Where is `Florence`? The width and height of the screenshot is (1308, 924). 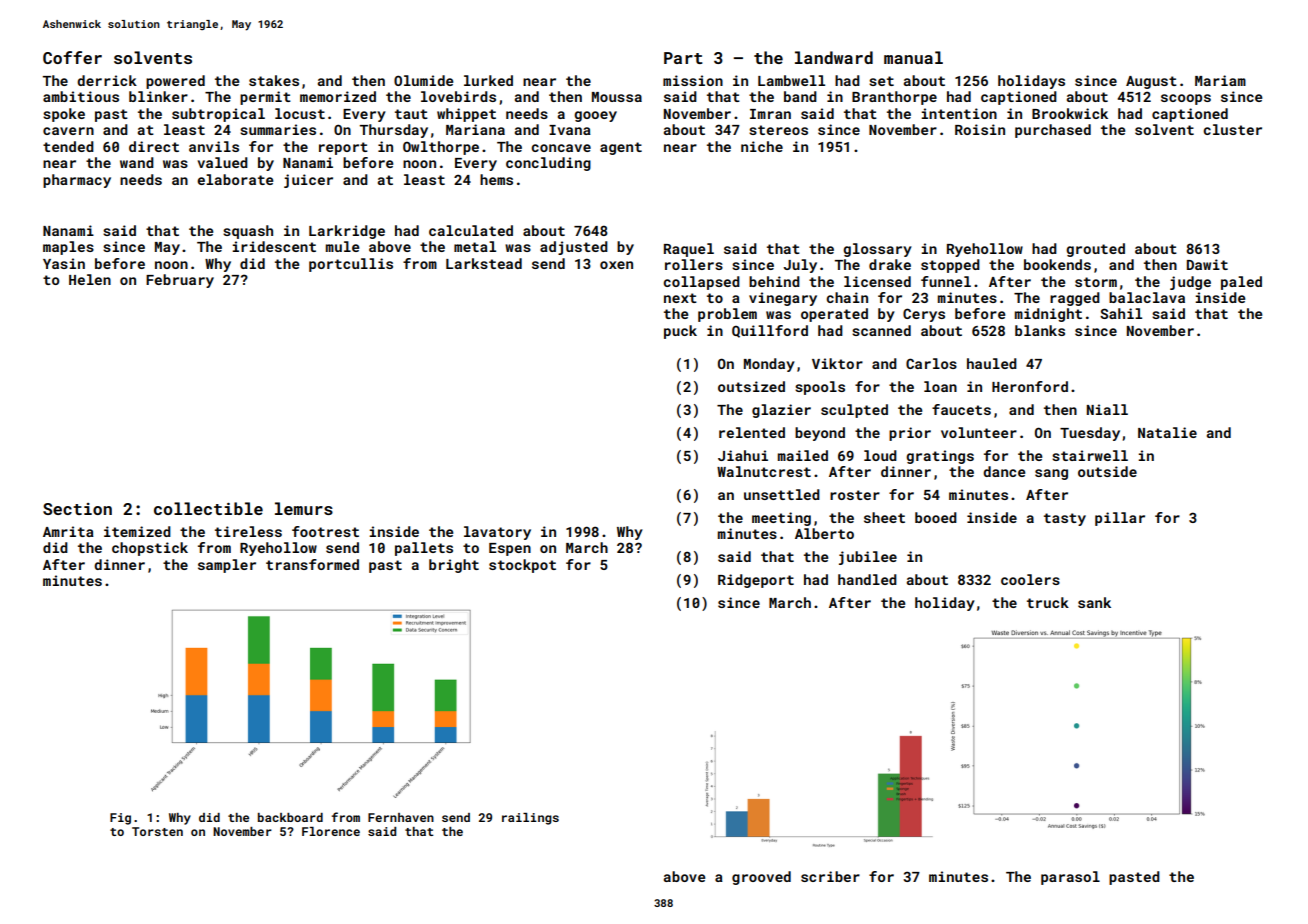 Florence is located at coordinates (331, 831).
